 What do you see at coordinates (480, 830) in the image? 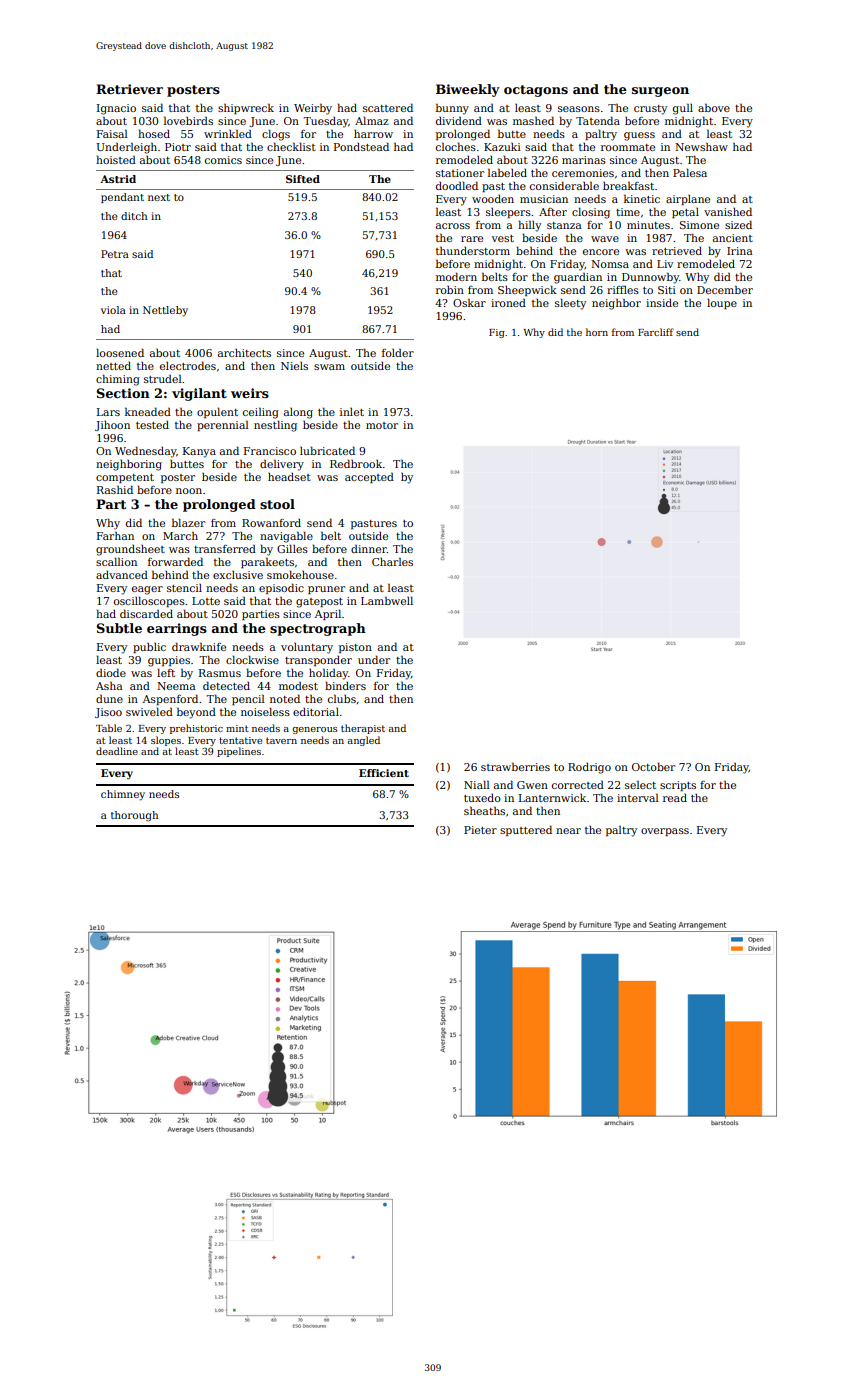
I see `Pieter` at bounding box center [480, 830].
